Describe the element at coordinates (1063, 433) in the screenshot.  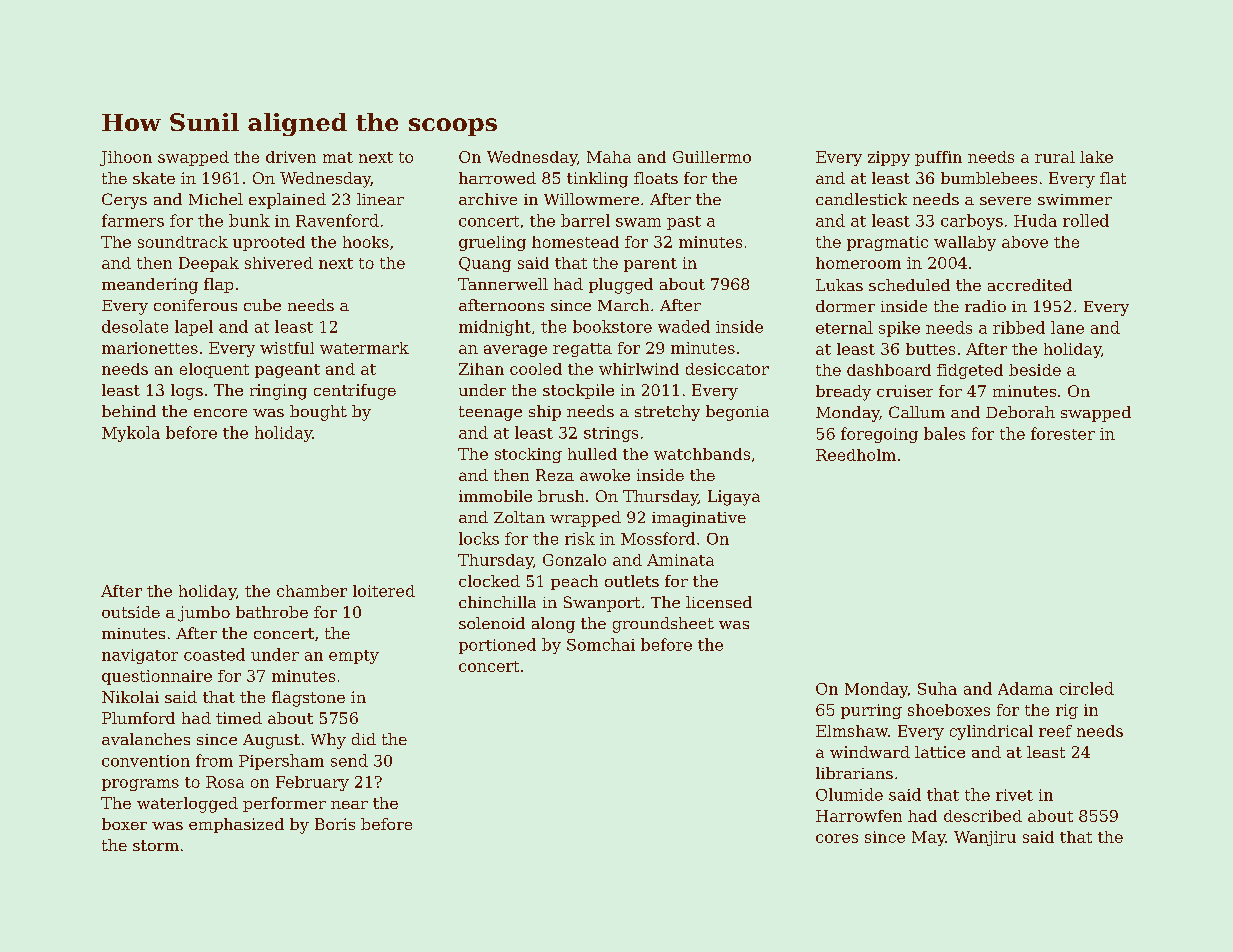
I see `forester` at that location.
